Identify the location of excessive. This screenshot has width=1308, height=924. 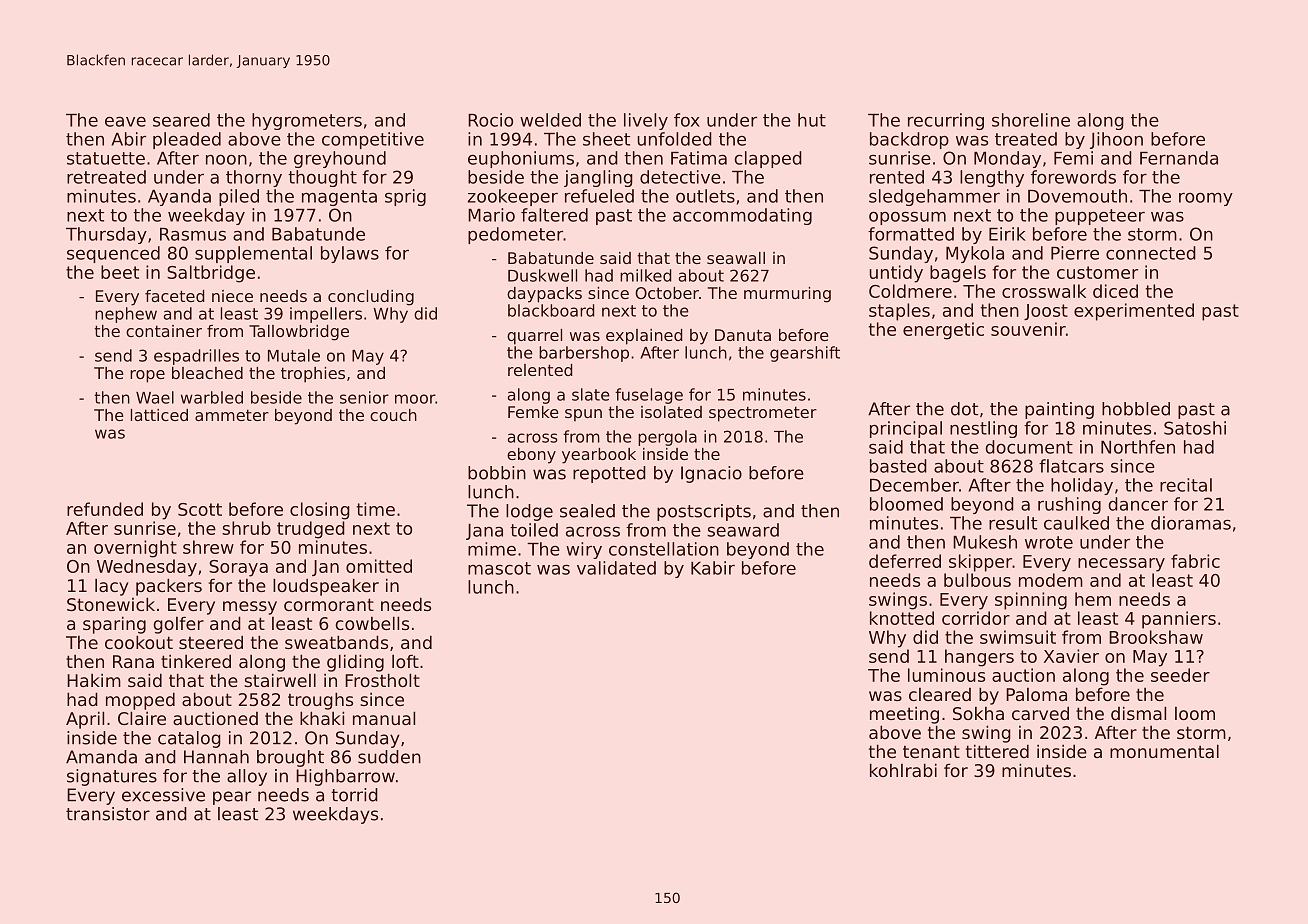
(163, 795).
